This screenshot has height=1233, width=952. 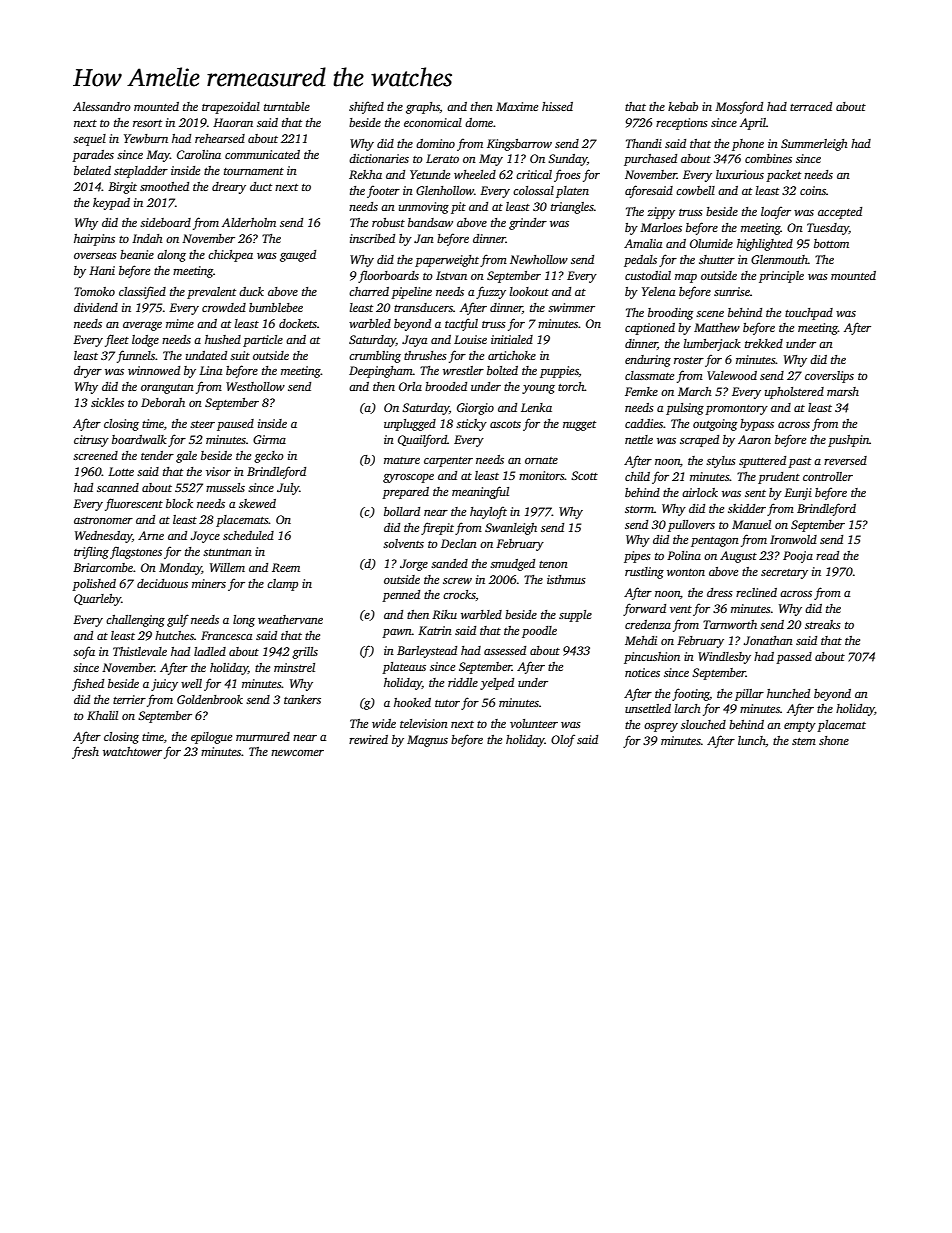 What do you see at coordinates (644, 423) in the screenshot?
I see `caddies` at bounding box center [644, 423].
